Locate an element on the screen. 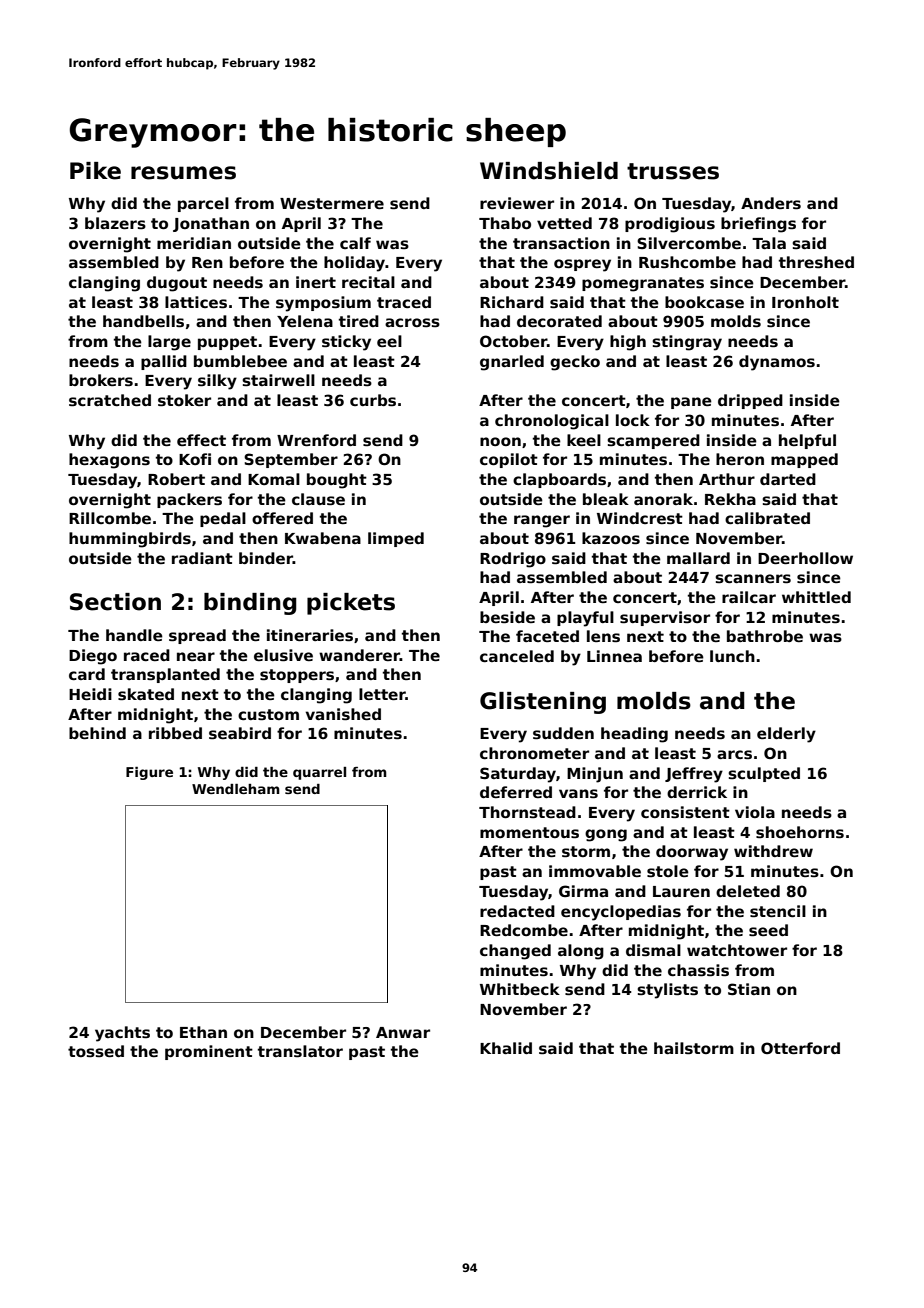  gnarled is located at coordinates (512, 363).
